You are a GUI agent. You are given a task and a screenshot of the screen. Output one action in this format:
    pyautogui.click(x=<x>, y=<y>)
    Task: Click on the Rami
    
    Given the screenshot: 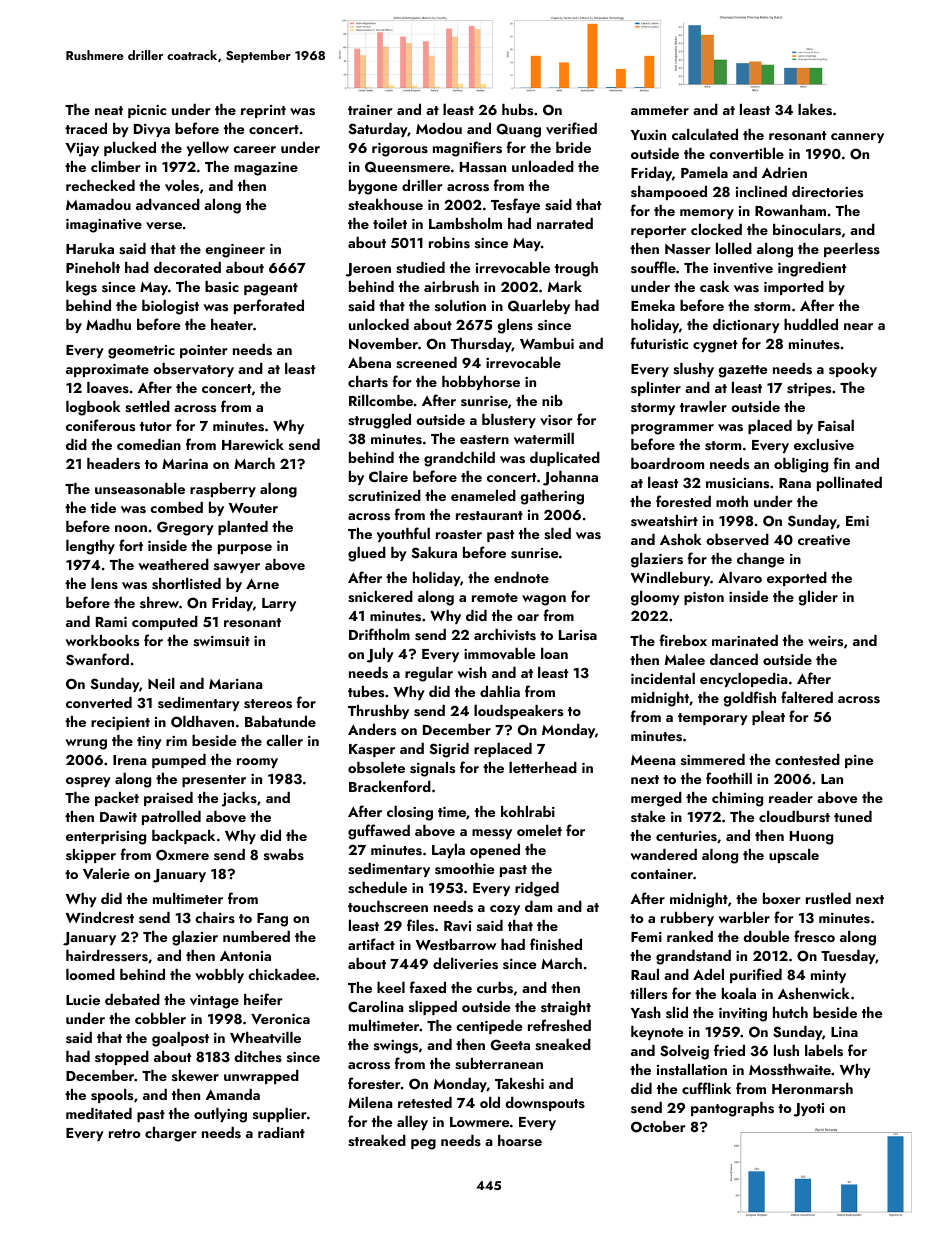 What is the action you would take?
    pyautogui.click(x=111, y=622)
